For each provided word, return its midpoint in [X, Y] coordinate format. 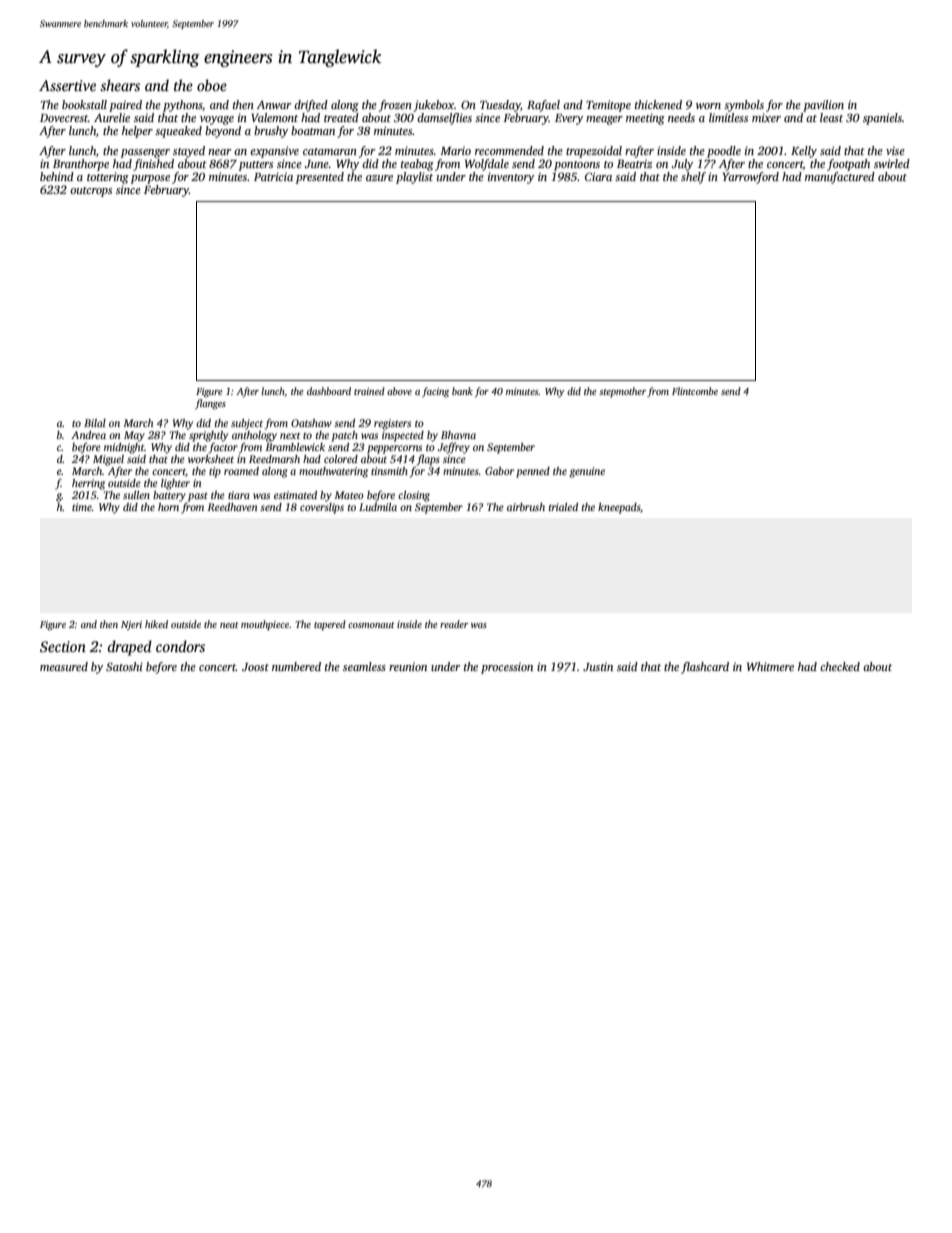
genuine [587, 472]
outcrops [91, 192]
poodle [724, 152]
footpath [848, 165]
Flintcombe [695, 391]
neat [229, 625]
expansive [274, 152]
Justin [598, 666]
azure [379, 178]
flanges [210, 404]
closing [414, 496]
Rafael [543, 106]
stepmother [622, 392]
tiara [239, 495]
